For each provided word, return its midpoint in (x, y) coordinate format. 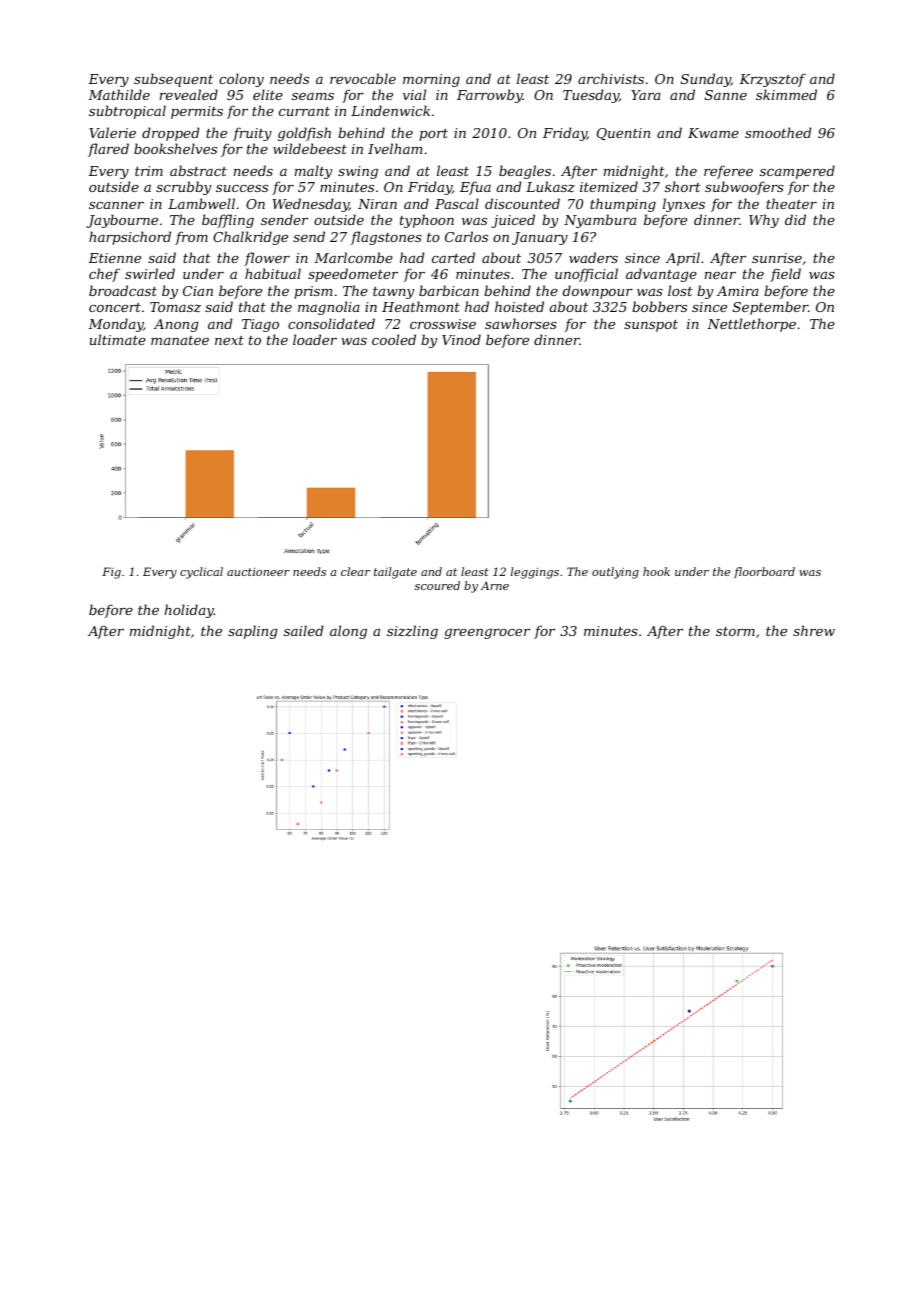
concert (115, 307)
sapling (252, 632)
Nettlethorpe (751, 325)
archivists (611, 78)
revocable (363, 78)
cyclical (201, 573)
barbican (449, 290)
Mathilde (119, 94)
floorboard (764, 573)
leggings (535, 573)
